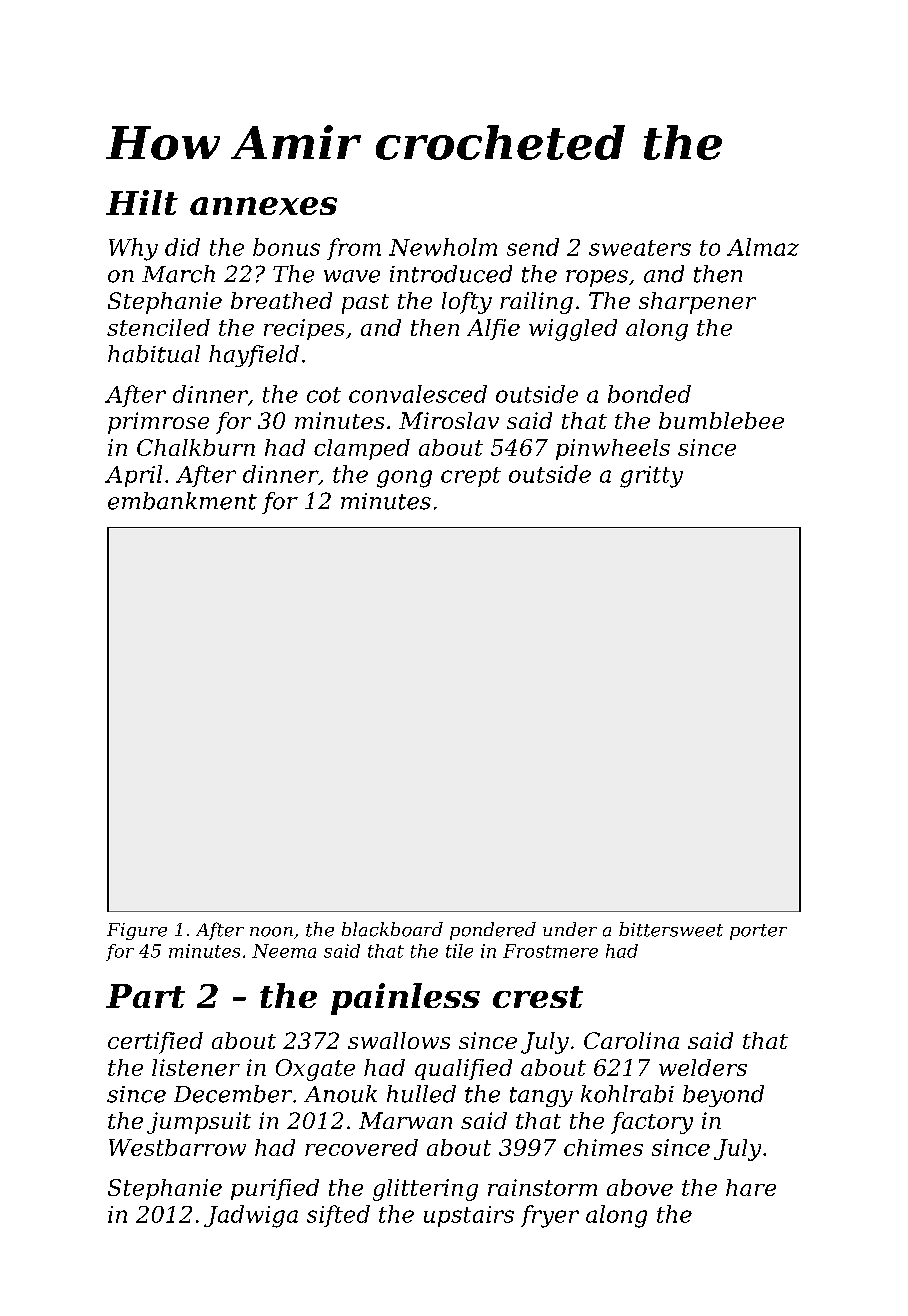  I want to click on Hilt, so click(142, 202).
